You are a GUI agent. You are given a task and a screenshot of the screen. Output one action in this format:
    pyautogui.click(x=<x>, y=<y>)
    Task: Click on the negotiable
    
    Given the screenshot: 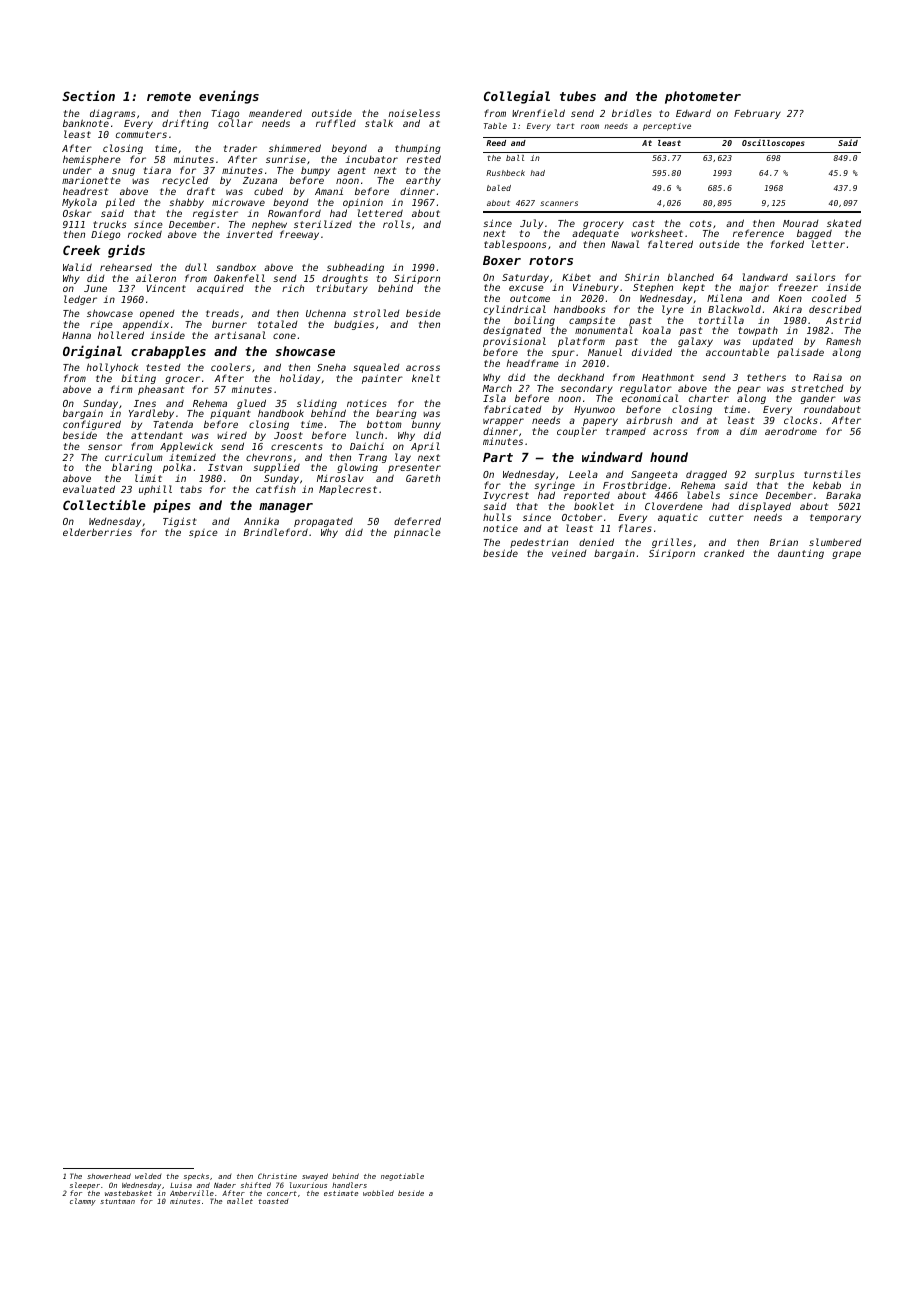 What is the action you would take?
    pyautogui.click(x=402, y=1177)
